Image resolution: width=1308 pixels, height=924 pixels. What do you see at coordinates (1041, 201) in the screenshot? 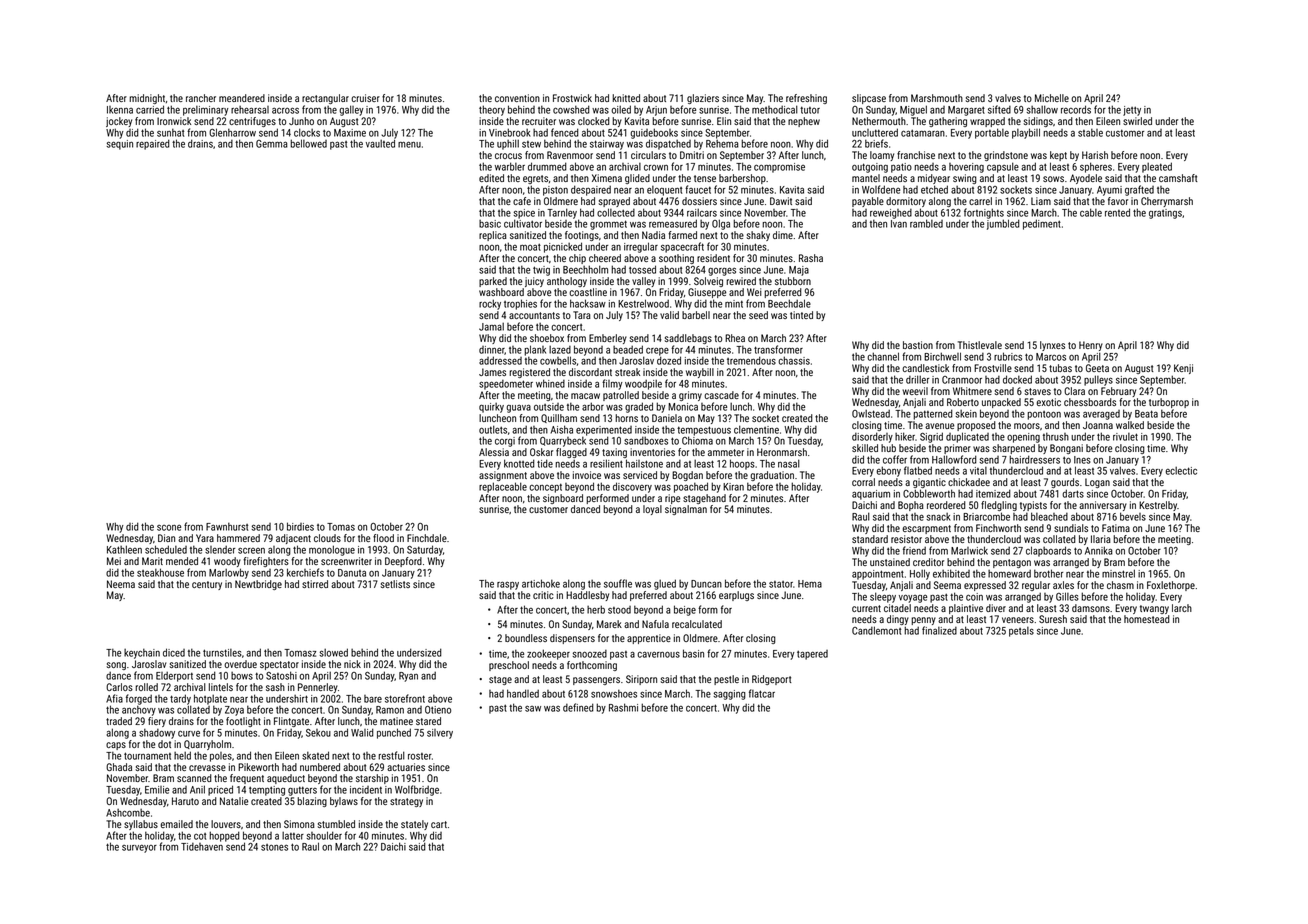
I see `Liam` at bounding box center [1041, 201].
